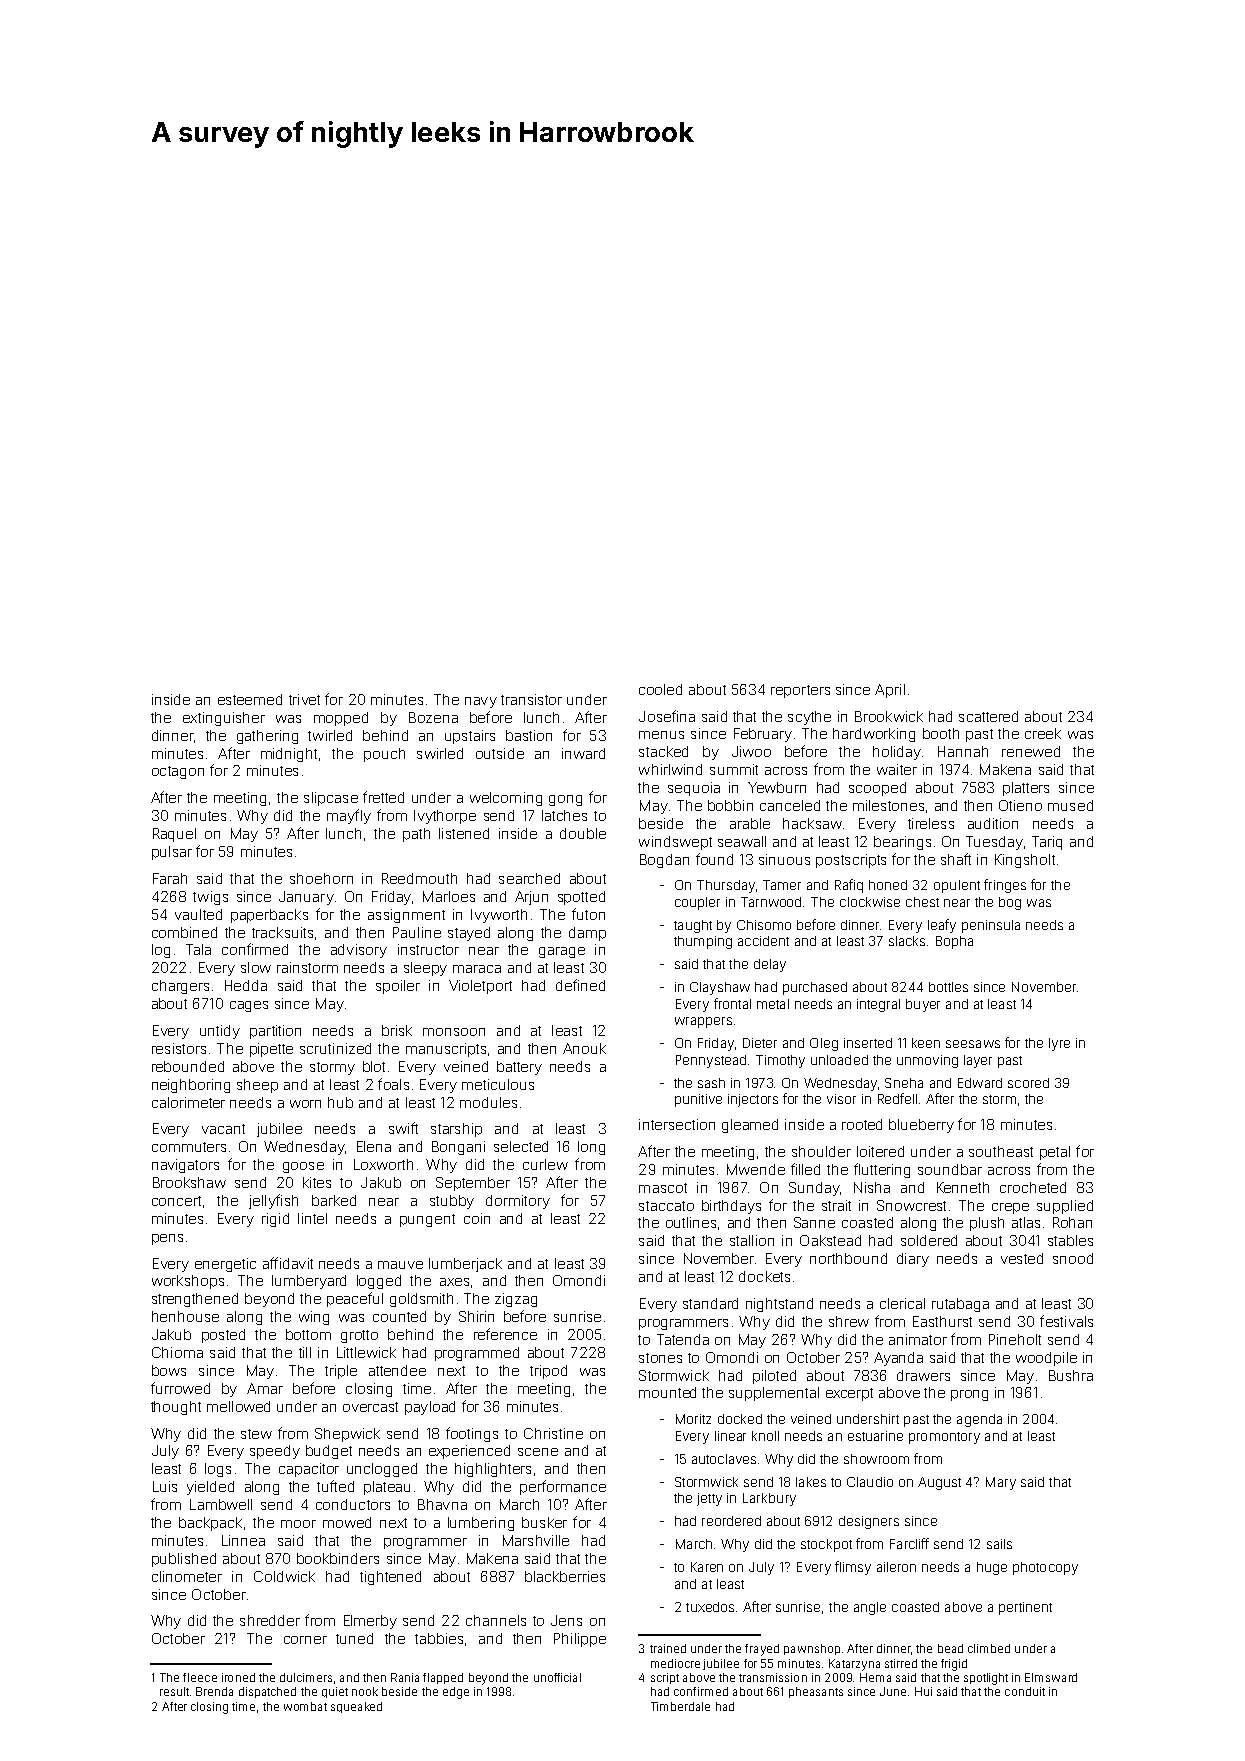  I want to click on tripod, so click(548, 1372).
